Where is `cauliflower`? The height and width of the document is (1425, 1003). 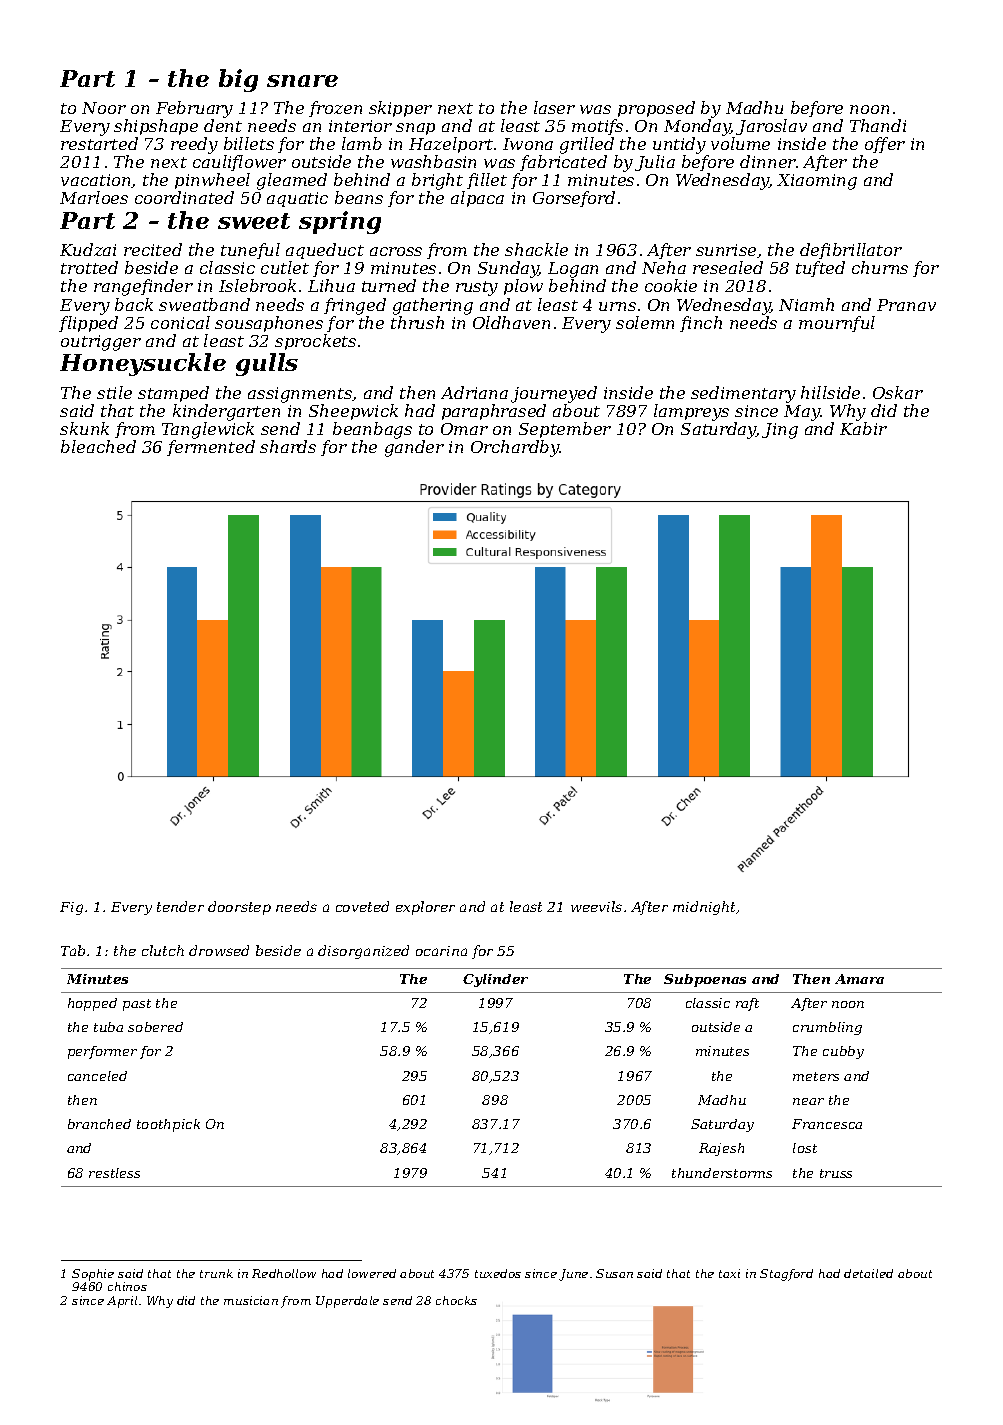
cauliflower is located at coordinates (239, 163).
